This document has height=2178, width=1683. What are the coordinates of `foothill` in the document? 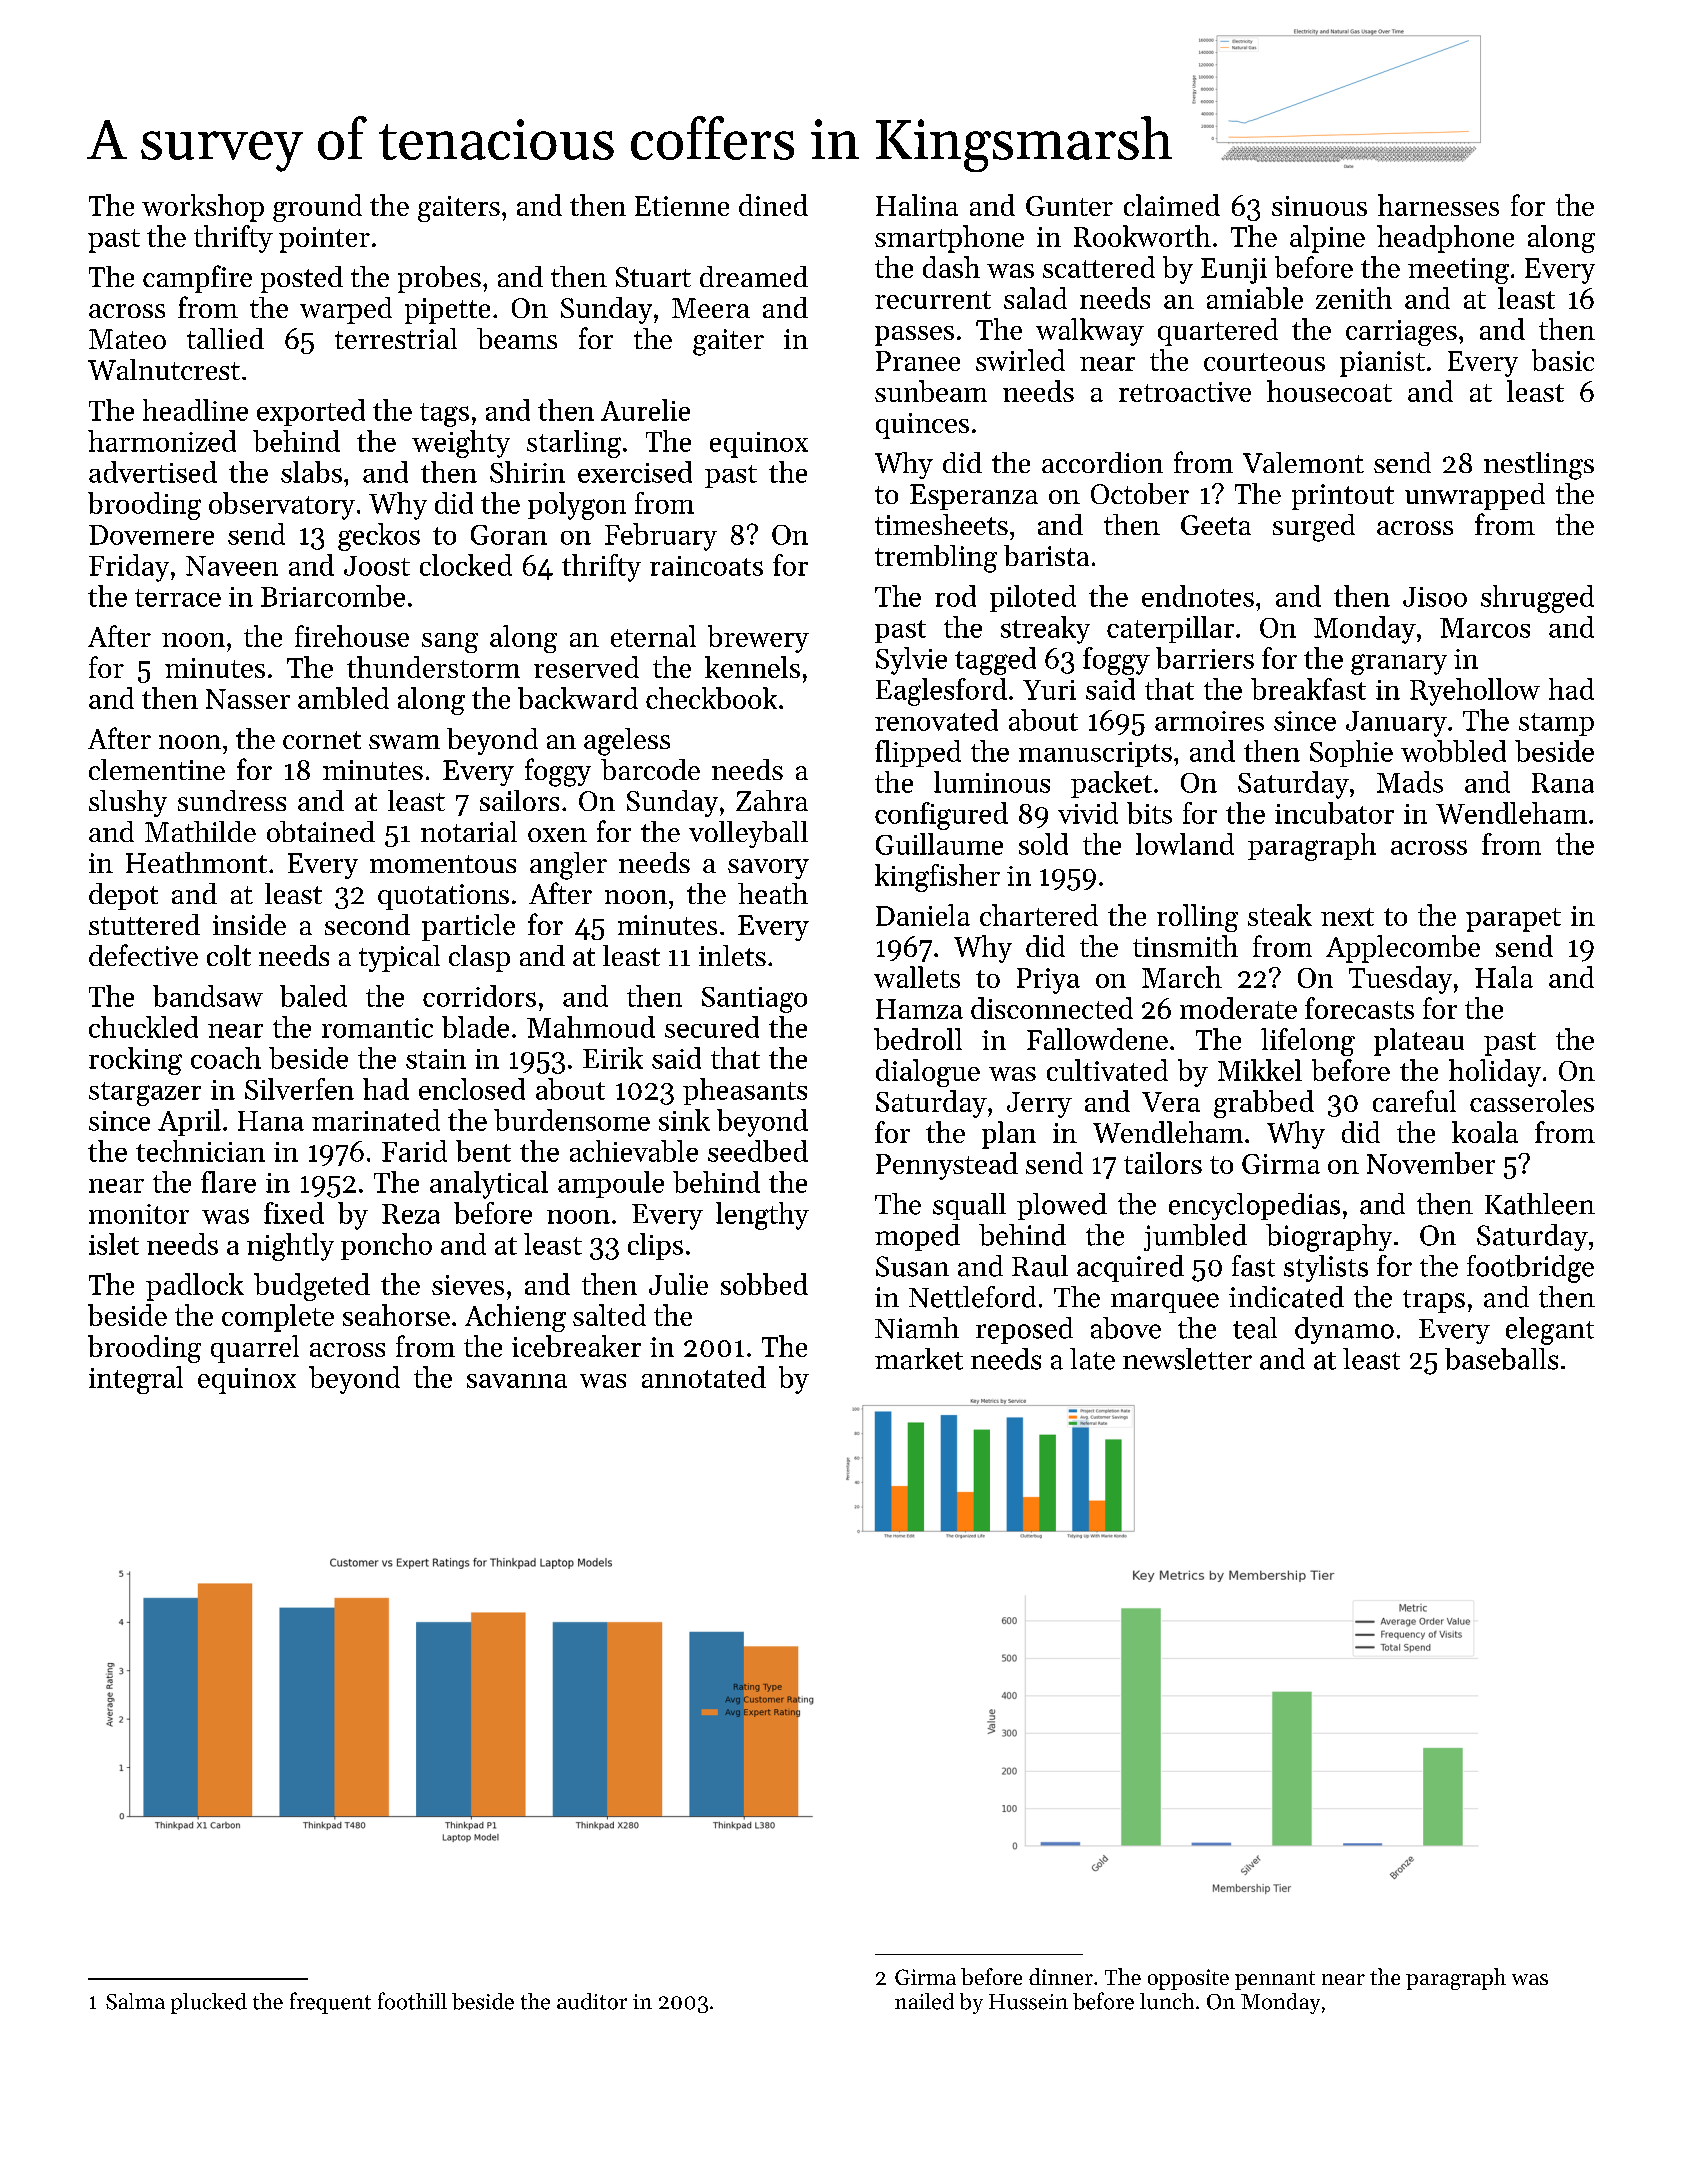 It's located at (412, 2001).
